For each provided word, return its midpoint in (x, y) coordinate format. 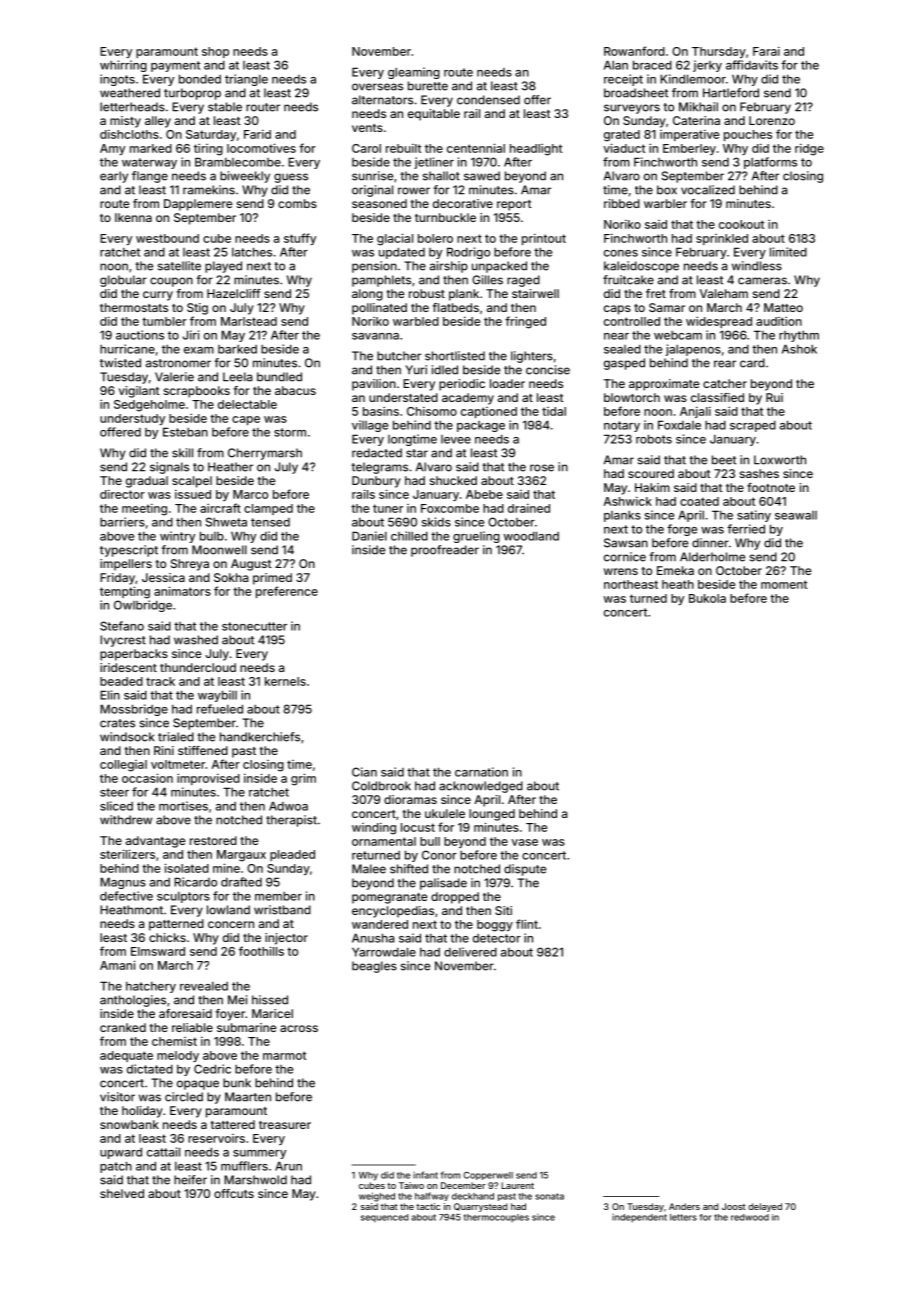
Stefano (122, 626)
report (514, 205)
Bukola (707, 598)
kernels (285, 681)
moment (784, 584)
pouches (748, 135)
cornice (625, 557)
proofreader (445, 551)
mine (226, 868)
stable (225, 107)
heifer (190, 1180)
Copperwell (488, 1176)
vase (524, 842)
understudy (132, 419)
